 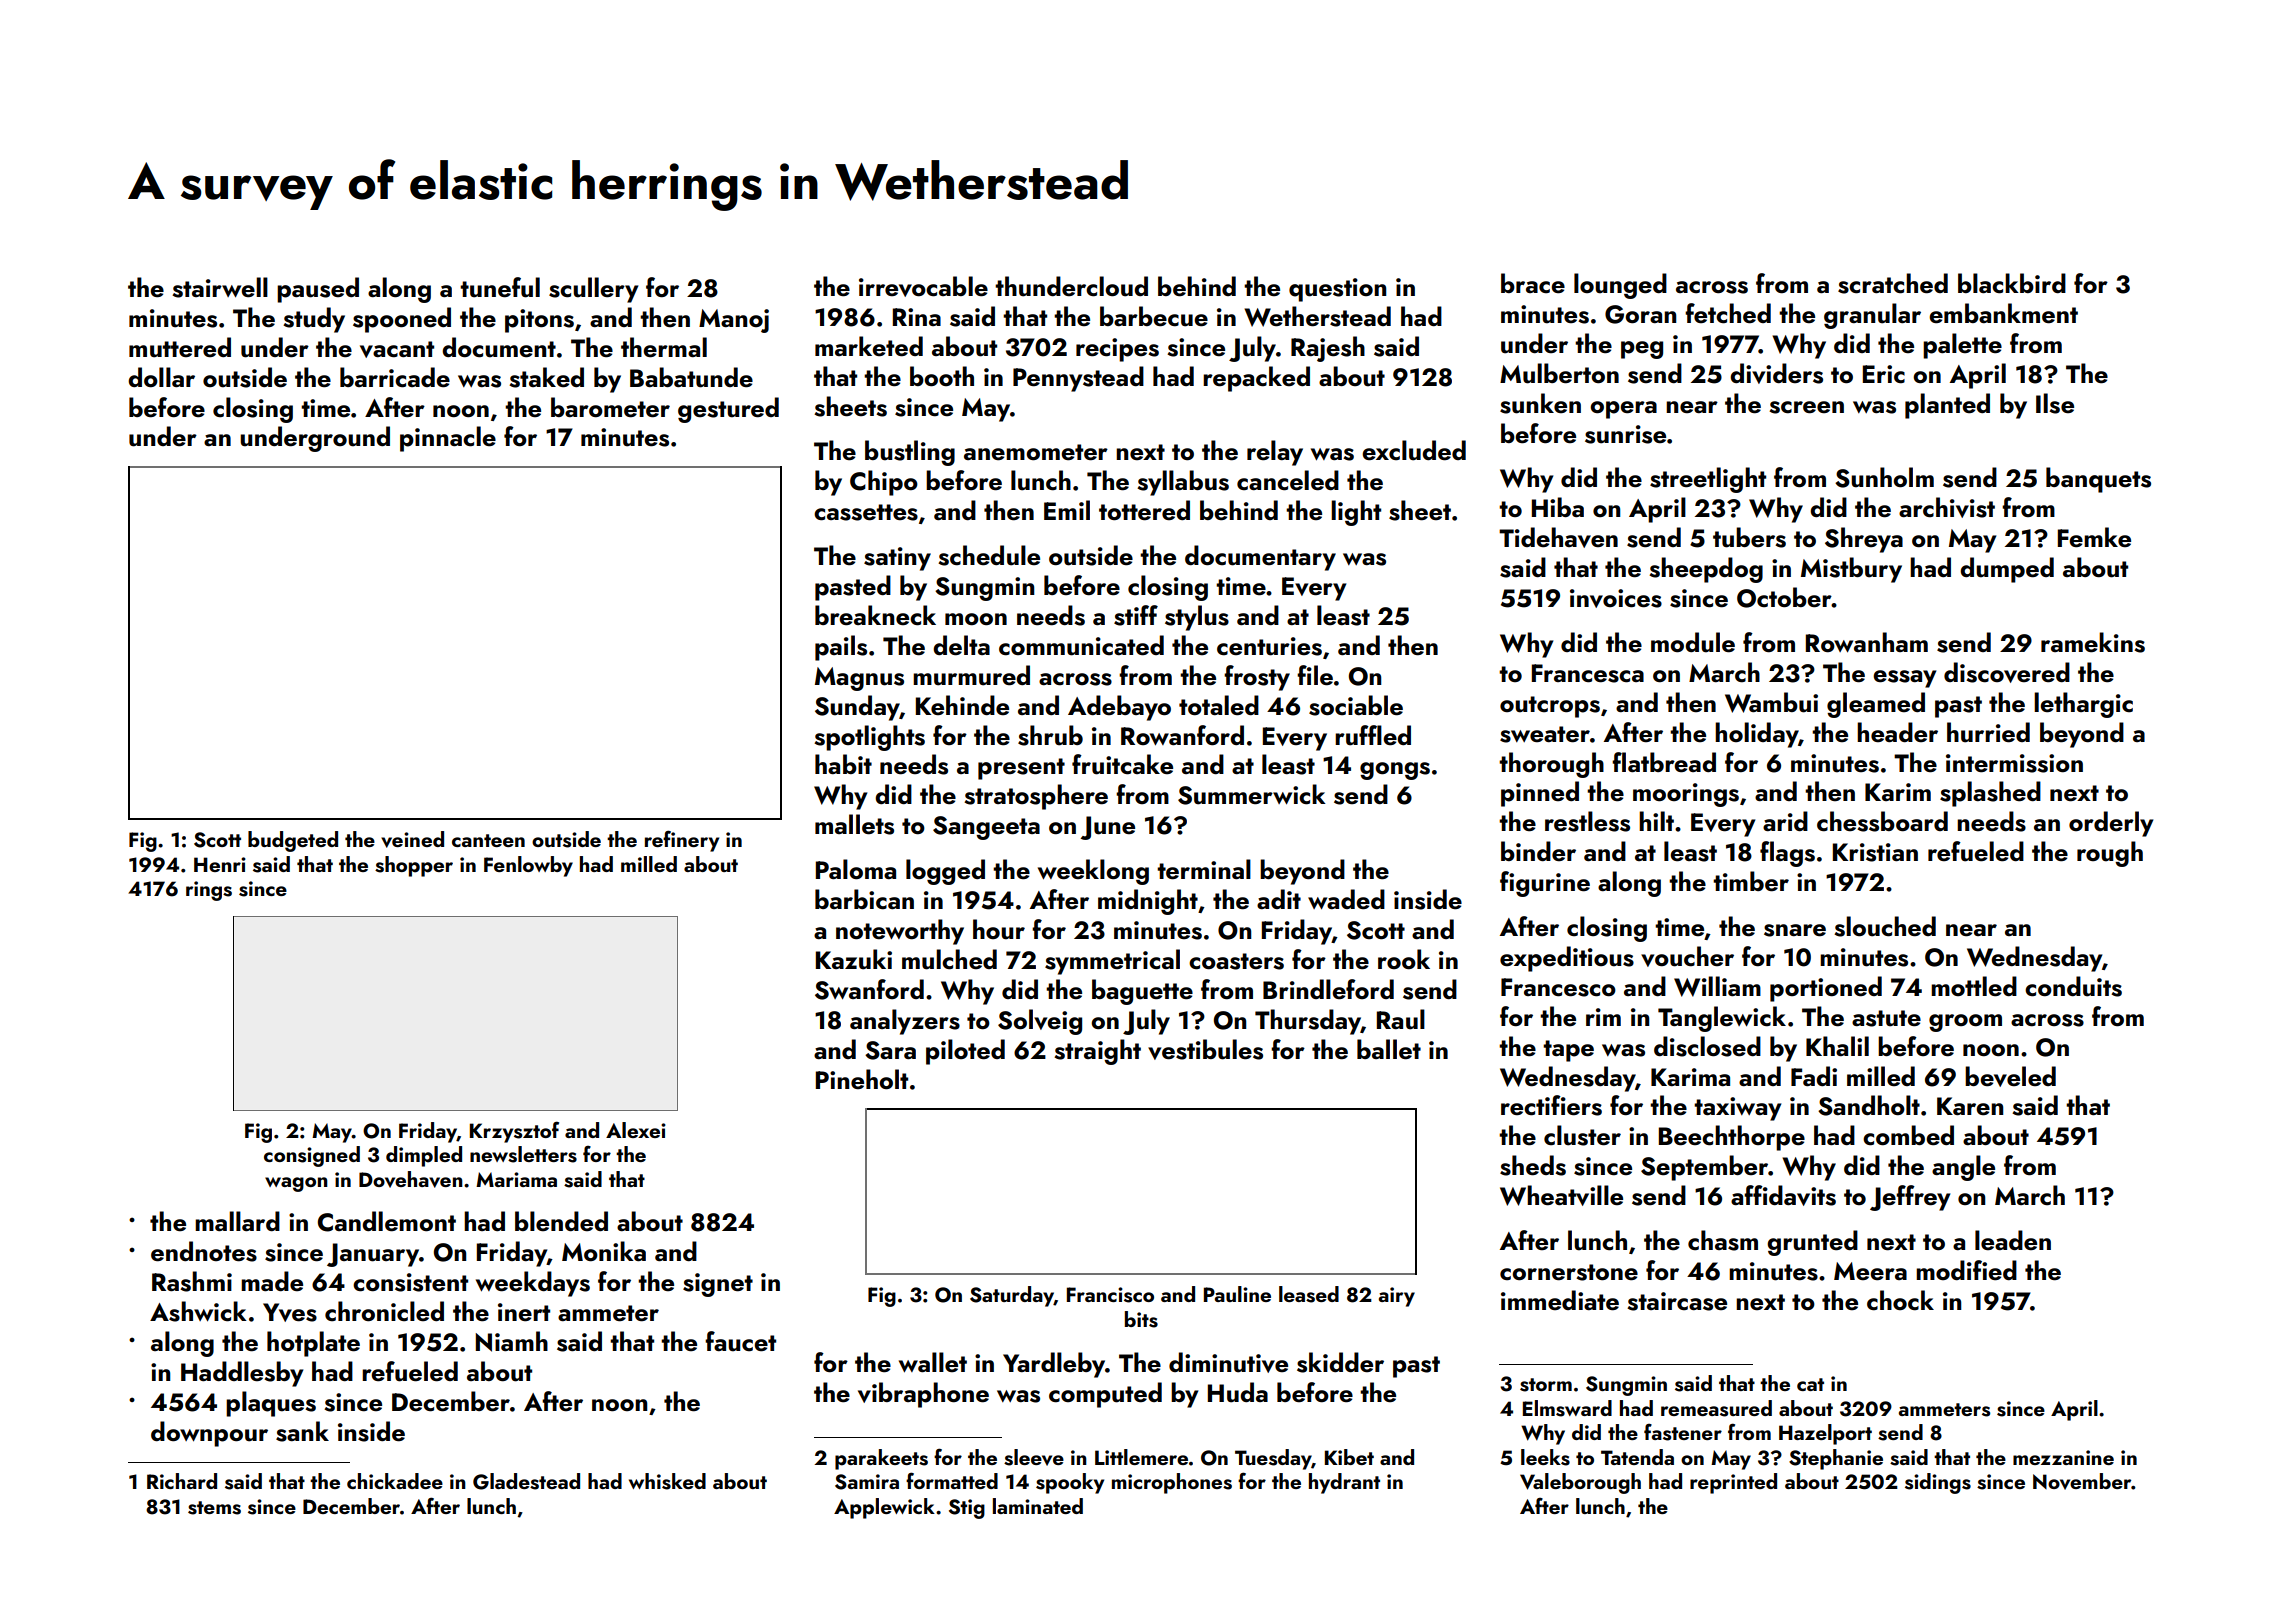 What do you see at coordinates (1269, 646) in the image?
I see `centuries` at bounding box center [1269, 646].
